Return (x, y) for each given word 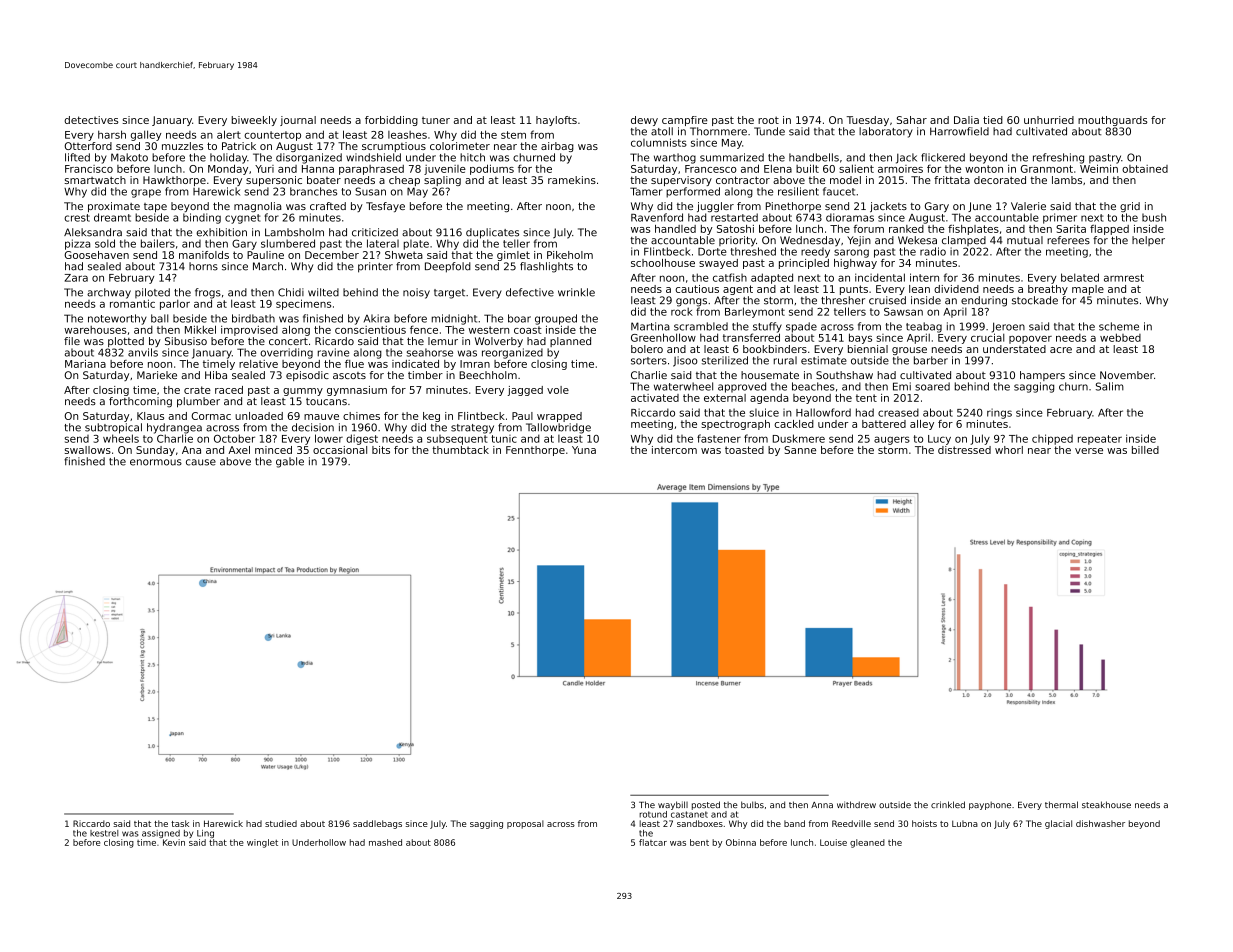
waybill (673, 805)
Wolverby (499, 342)
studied (281, 823)
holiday (228, 158)
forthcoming (140, 402)
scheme (1119, 326)
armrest (1124, 278)
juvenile (445, 170)
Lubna (965, 823)
